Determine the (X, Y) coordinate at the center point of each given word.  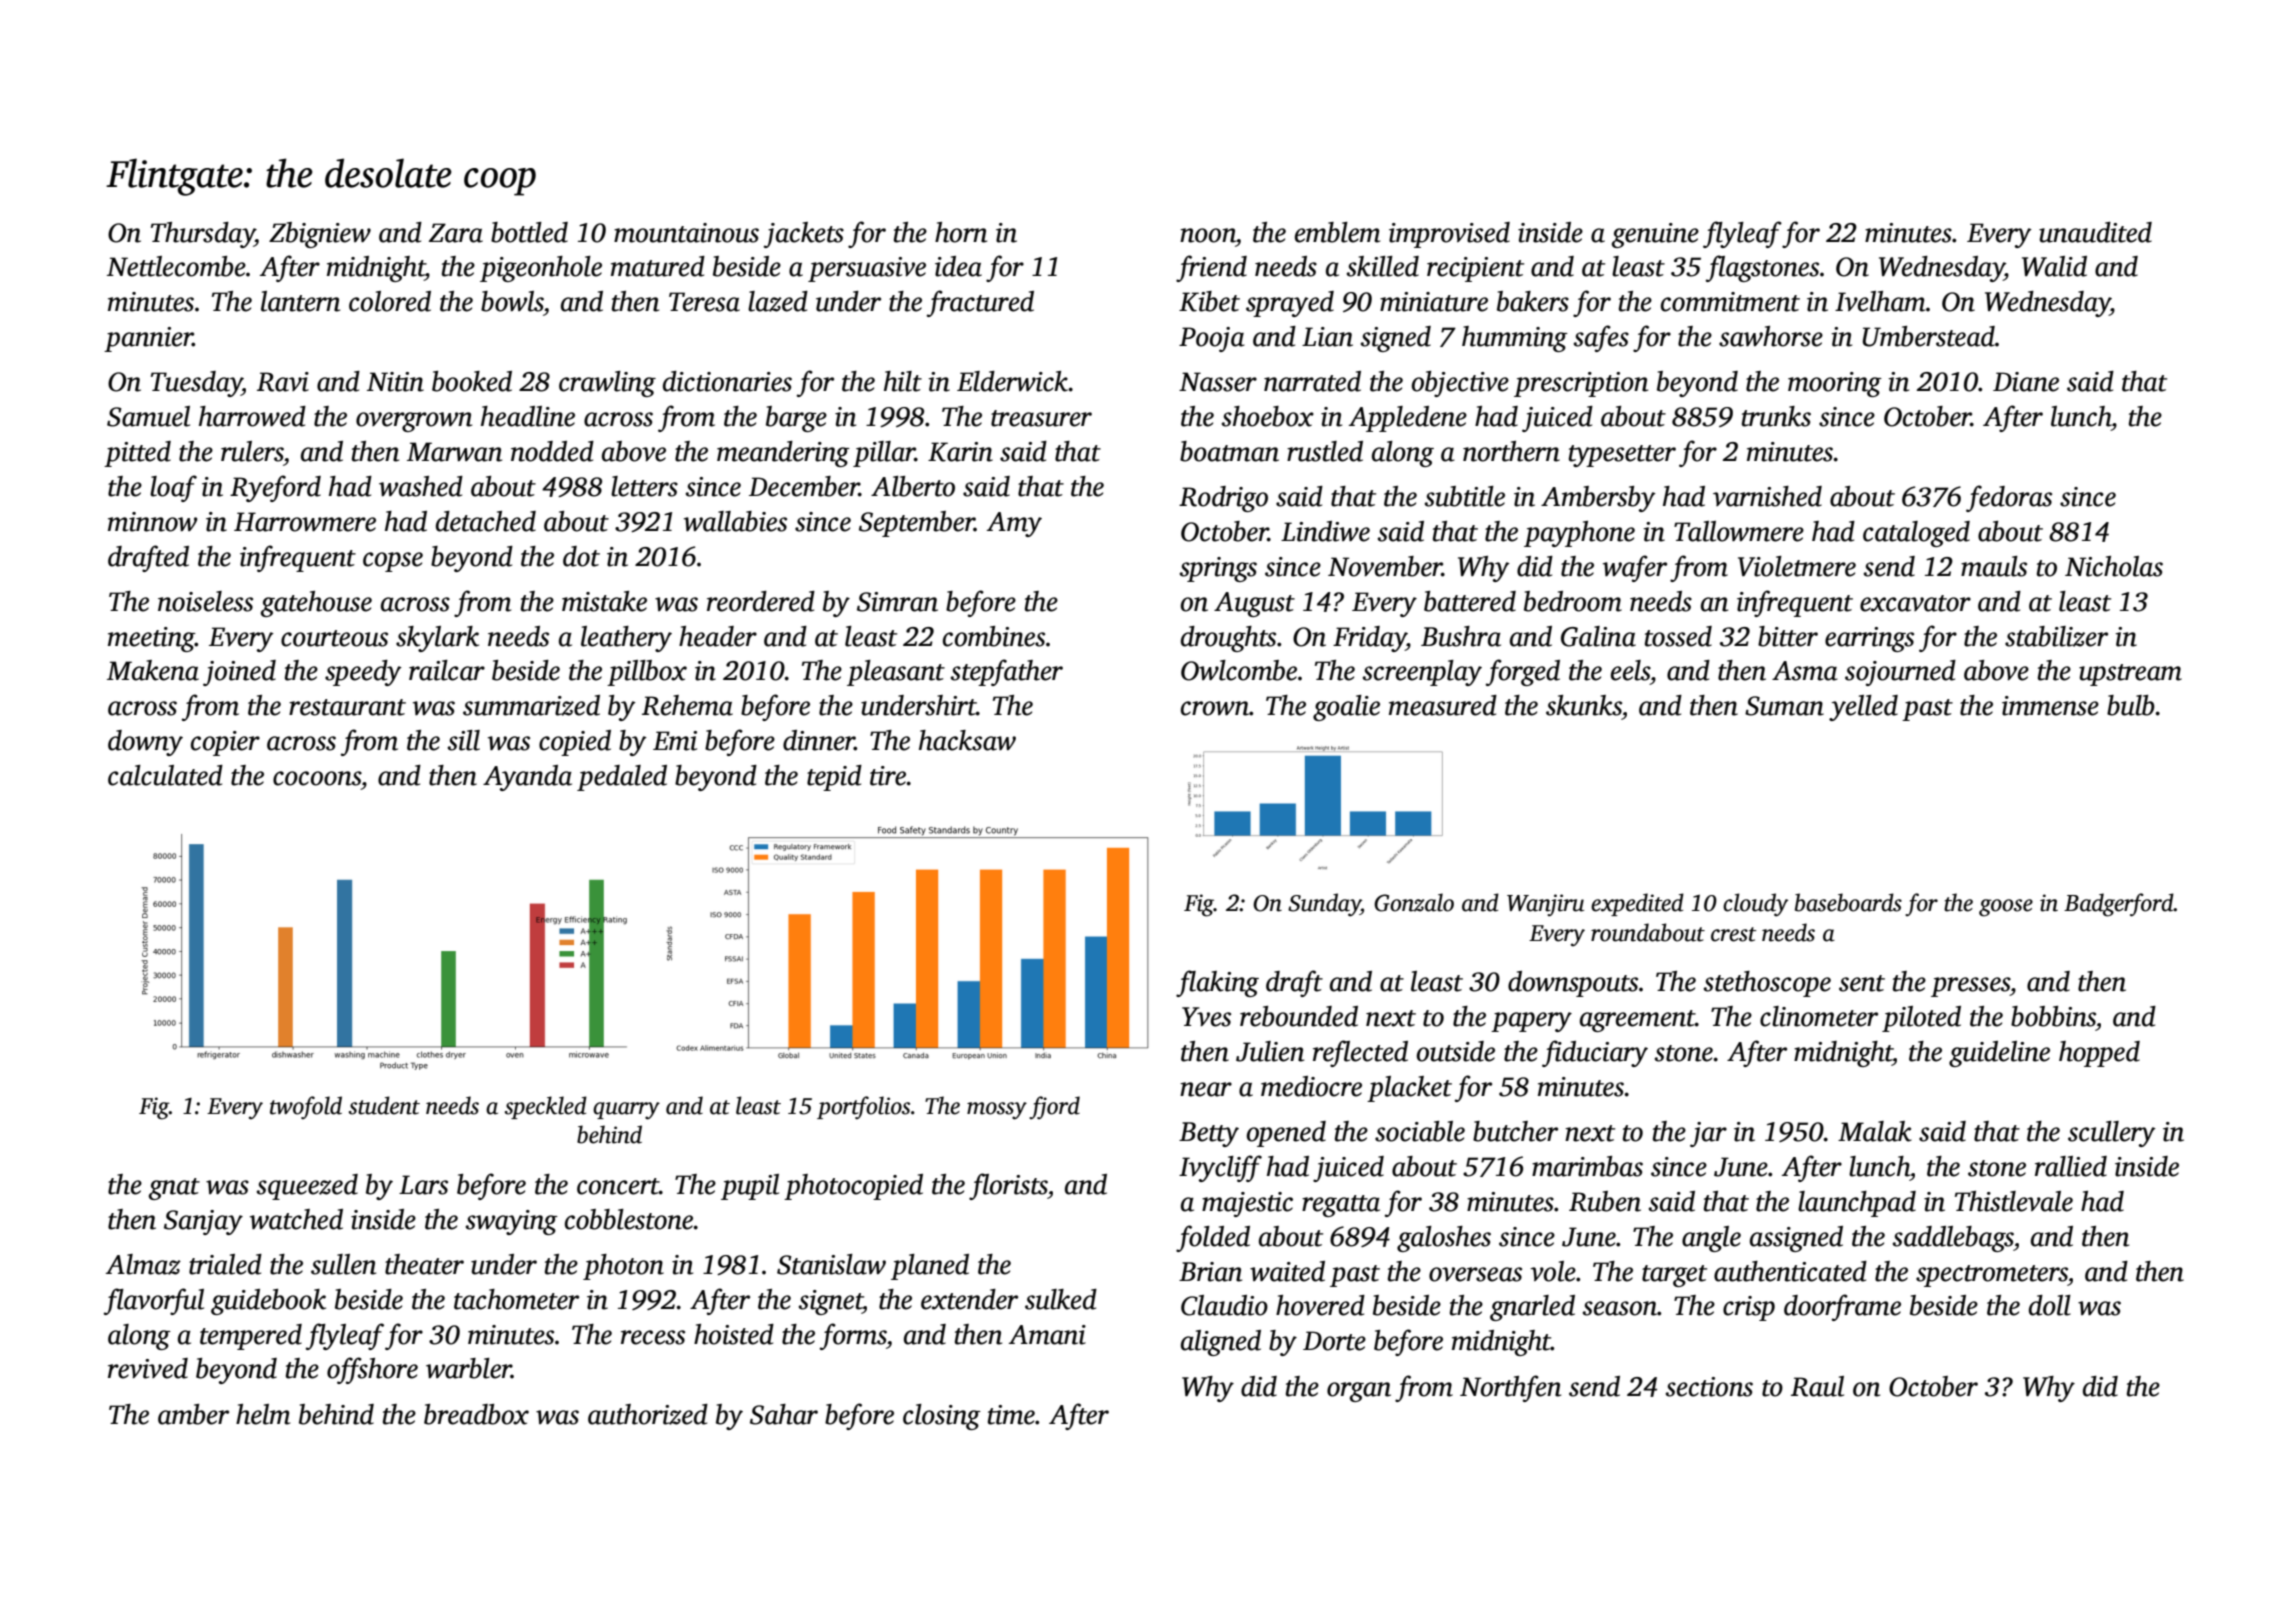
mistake (604, 601)
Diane (2026, 382)
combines (994, 636)
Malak (1875, 1131)
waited (1287, 1271)
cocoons (317, 778)
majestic (1247, 1204)
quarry (626, 1111)
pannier (148, 339)
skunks (1584, 705)
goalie (1346, 708)
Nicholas (2114, 566)
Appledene (1408, 419)
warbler (469, 1368)
